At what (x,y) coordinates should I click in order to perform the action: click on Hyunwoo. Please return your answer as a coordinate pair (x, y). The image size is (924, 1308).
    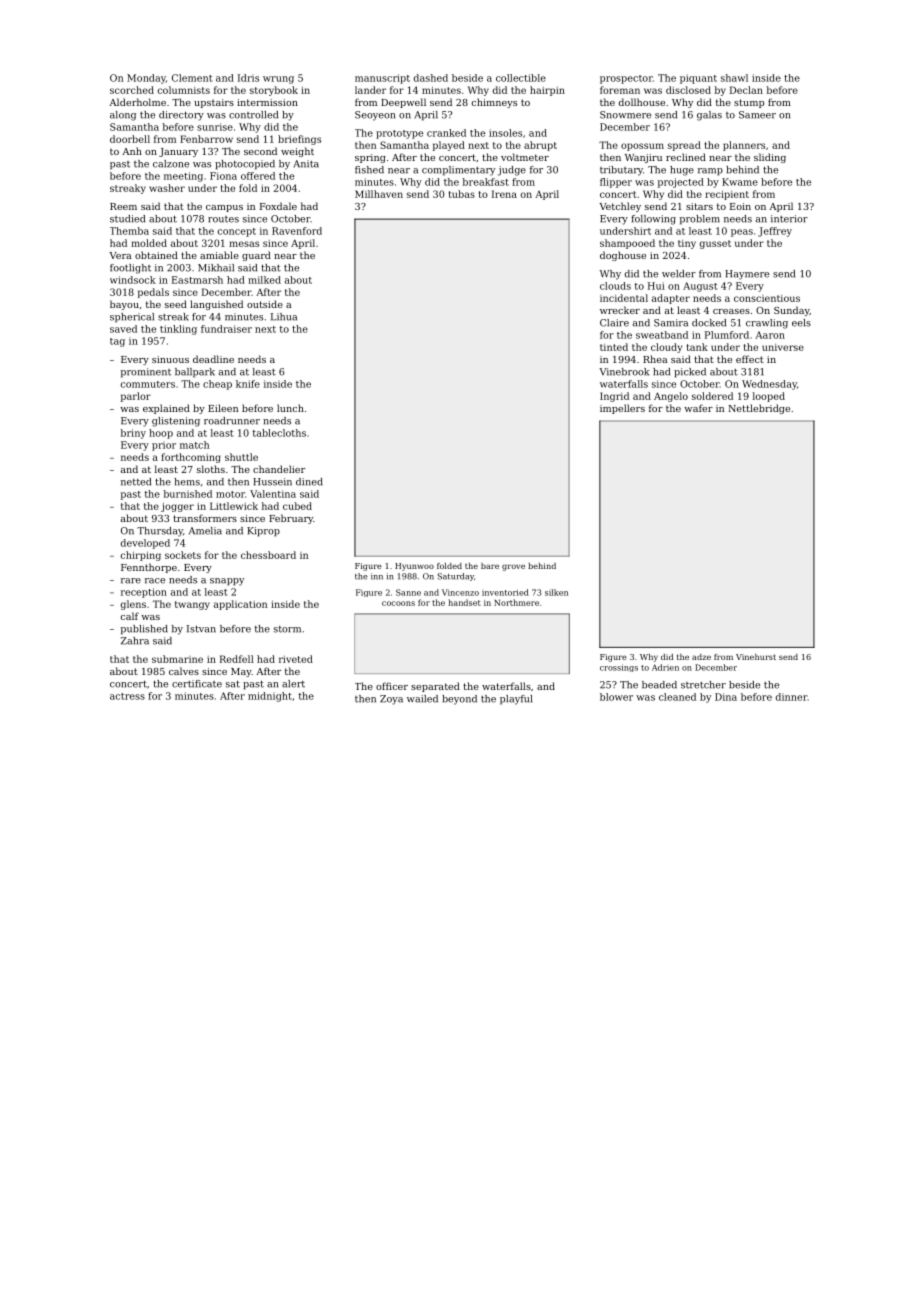
    Looking at the image, I should click on (414, 567).
